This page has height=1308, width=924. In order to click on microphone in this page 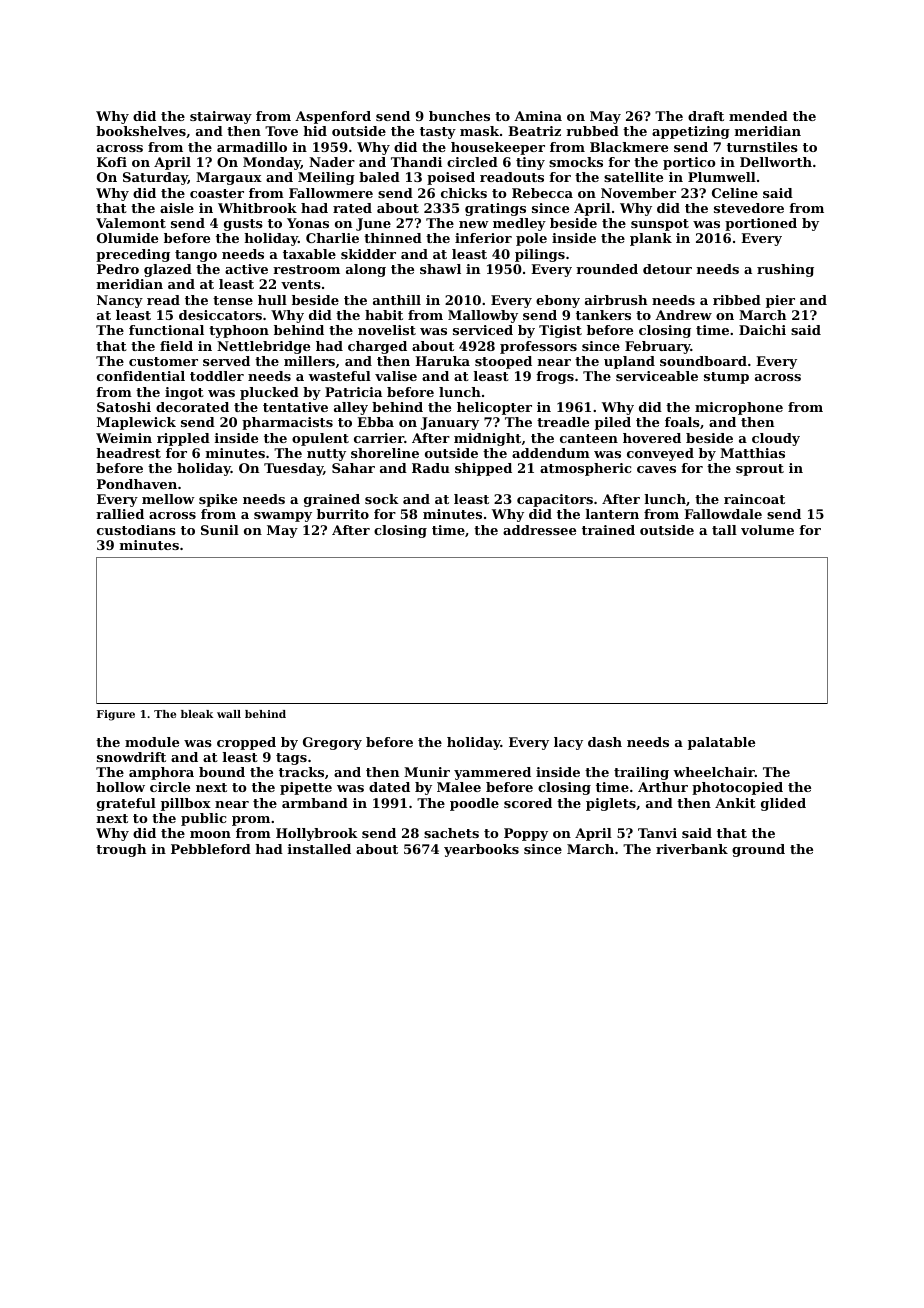, I will do `click(739, 408)`.
